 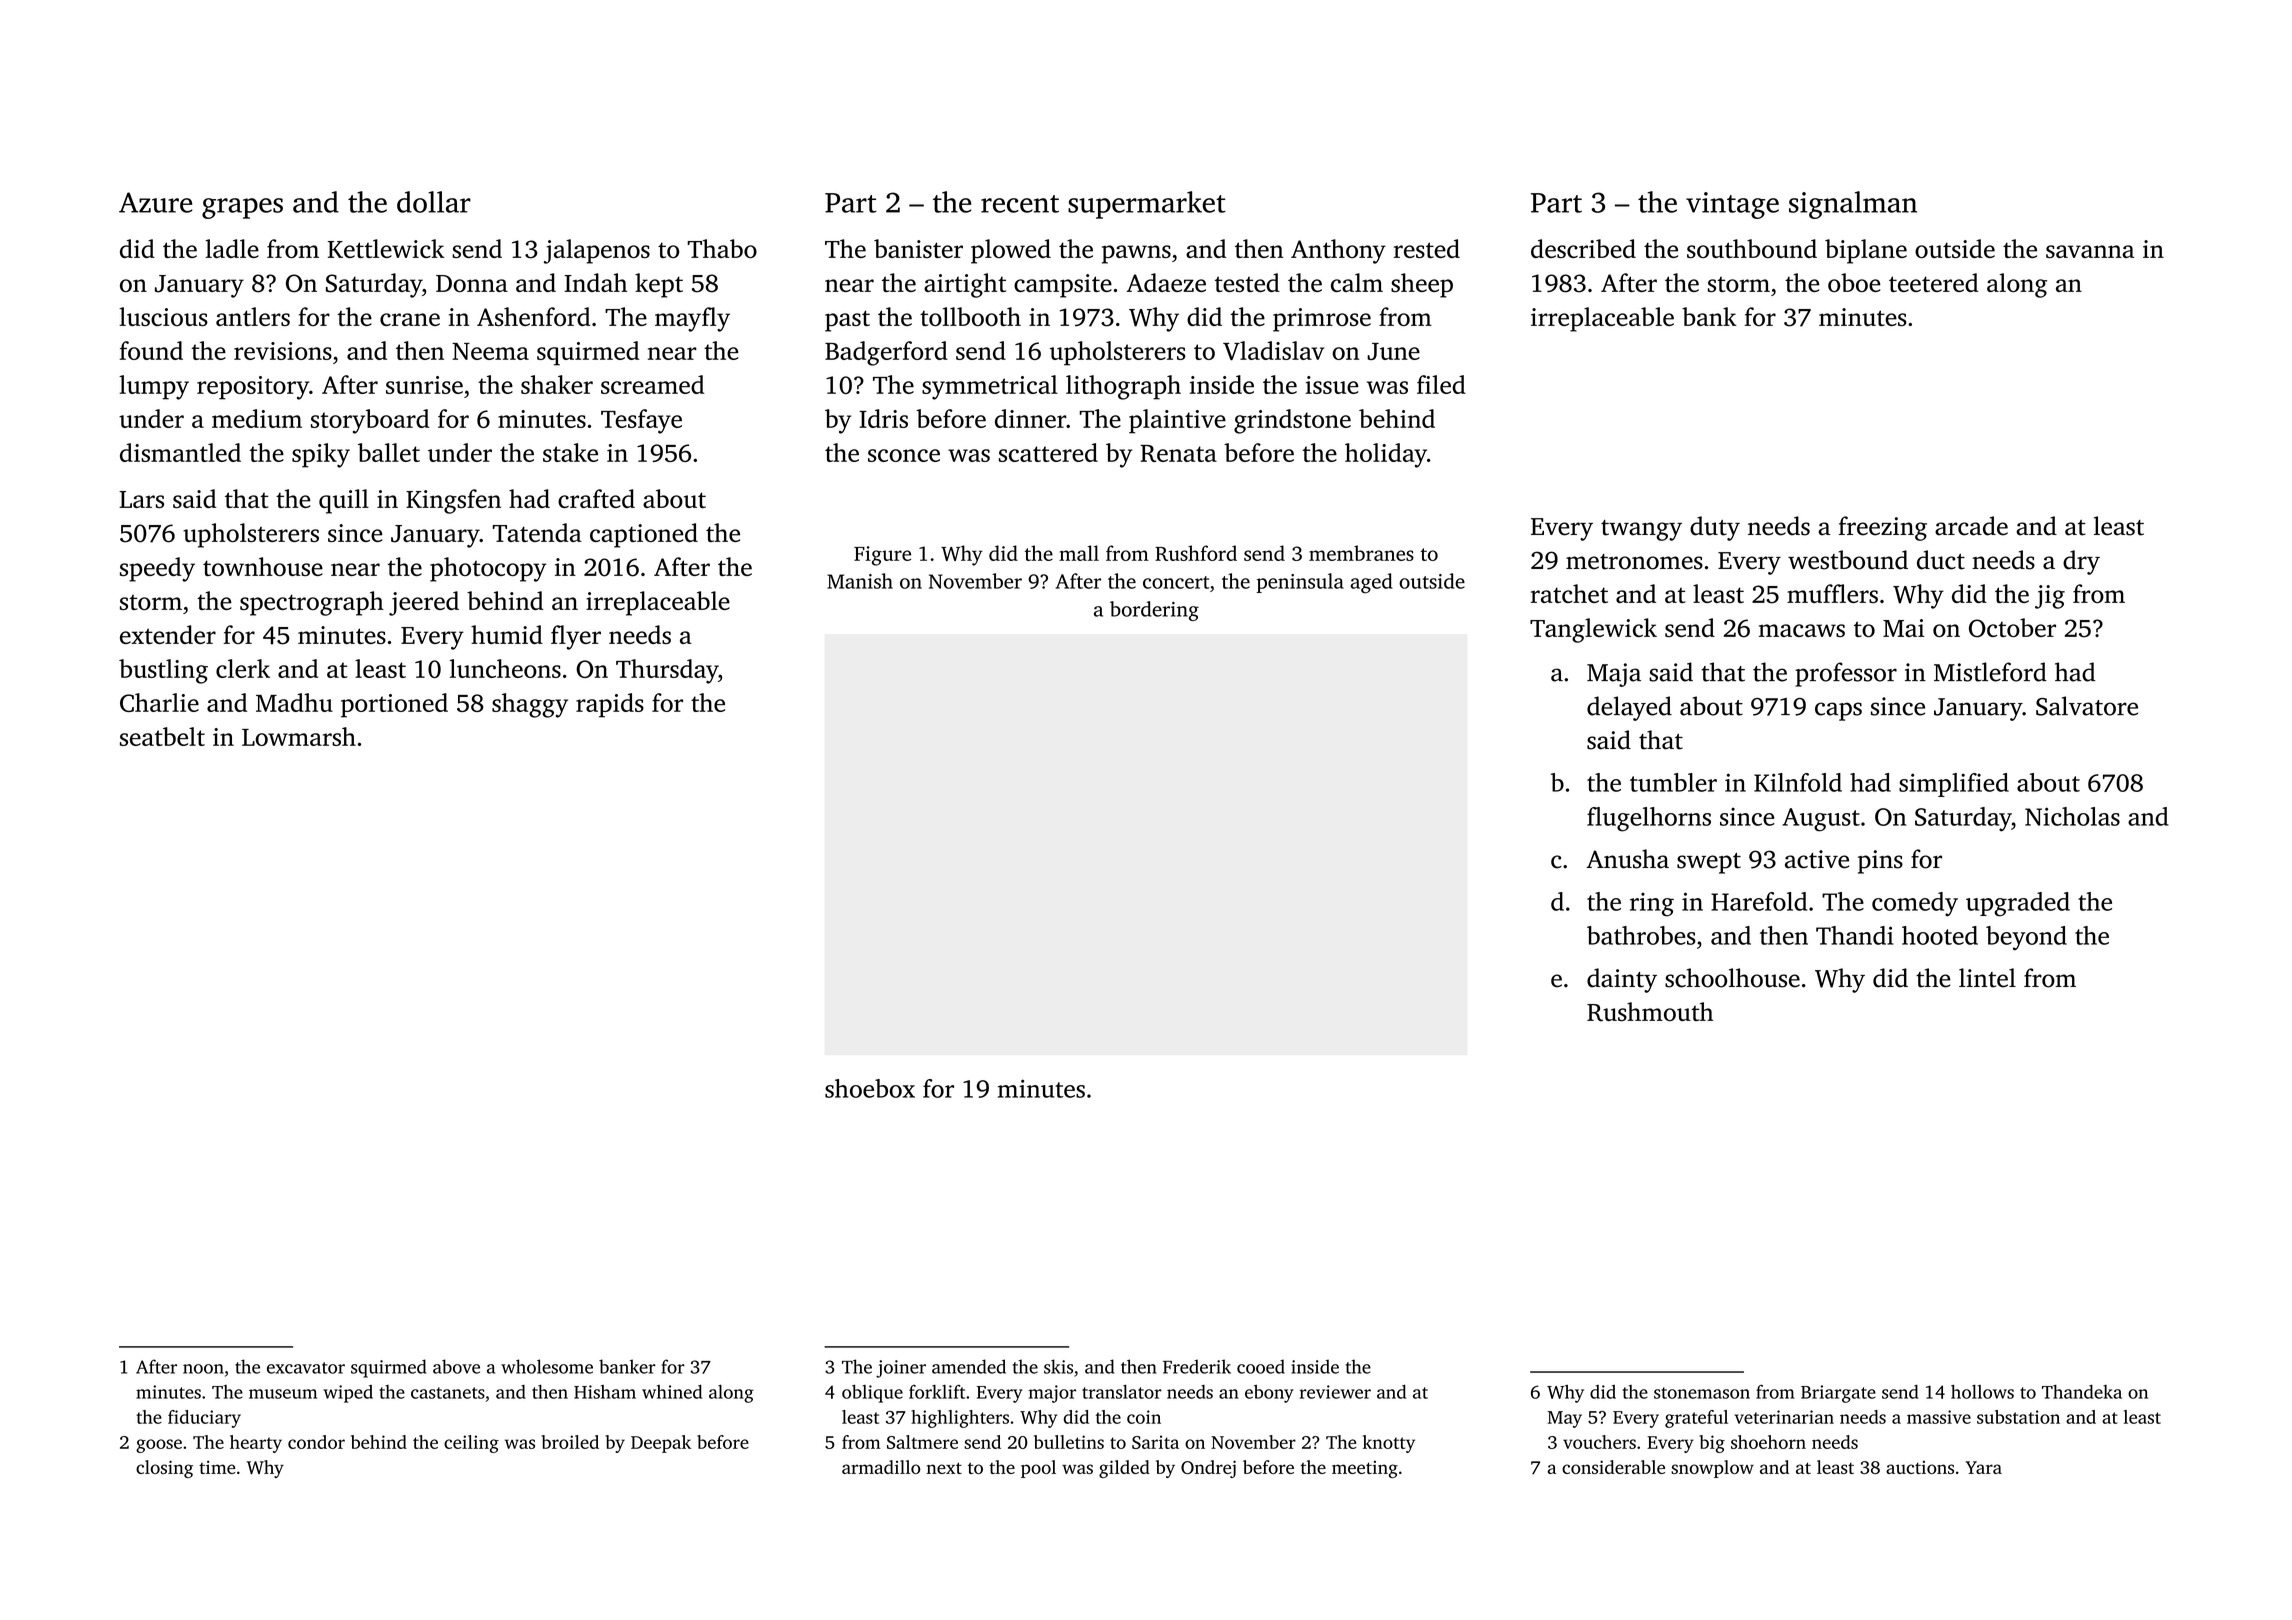 I want to click on broiled, so click(x=570, y=1442).
